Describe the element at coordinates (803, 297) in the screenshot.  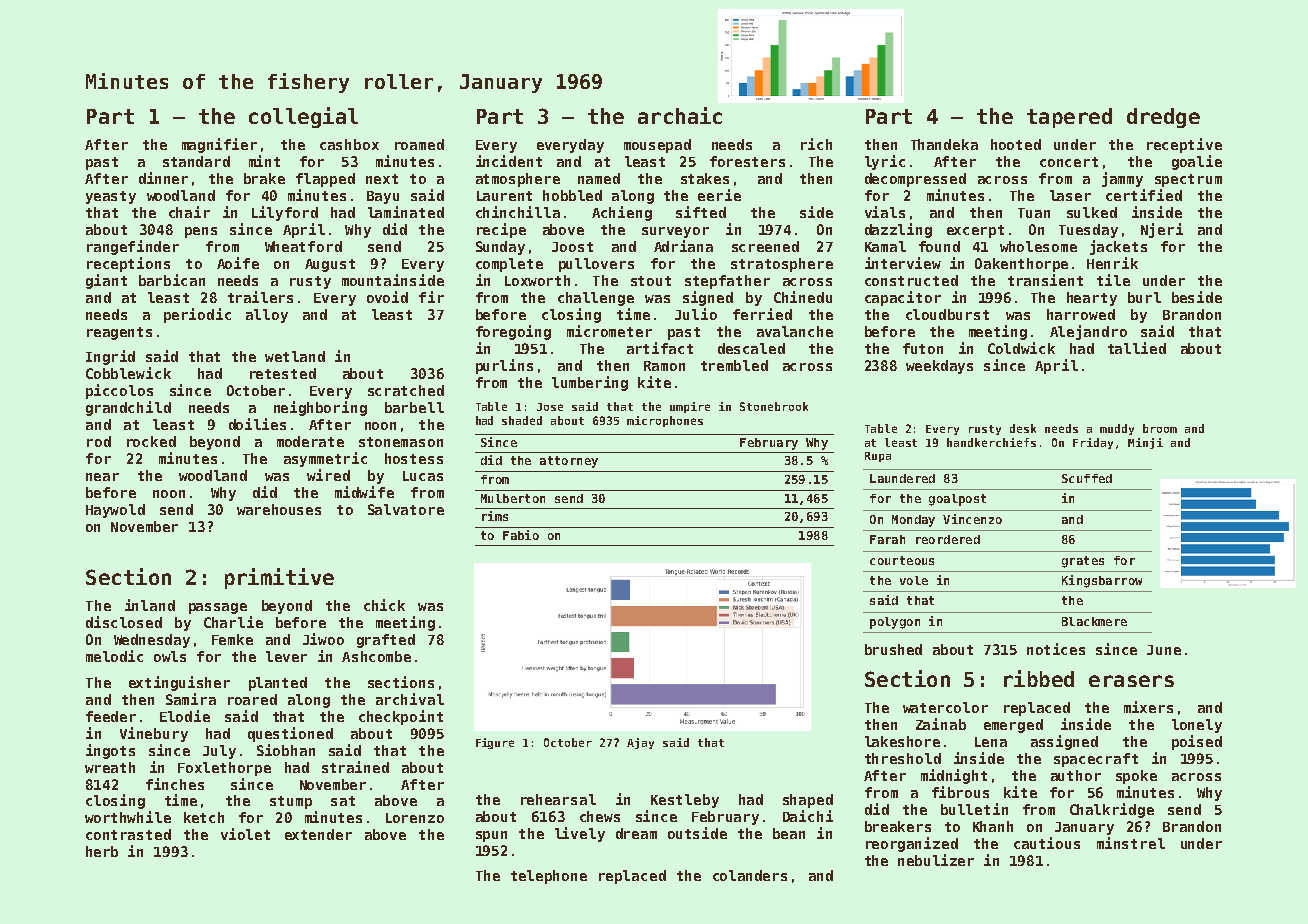
I see `Chinedu` at that location.
